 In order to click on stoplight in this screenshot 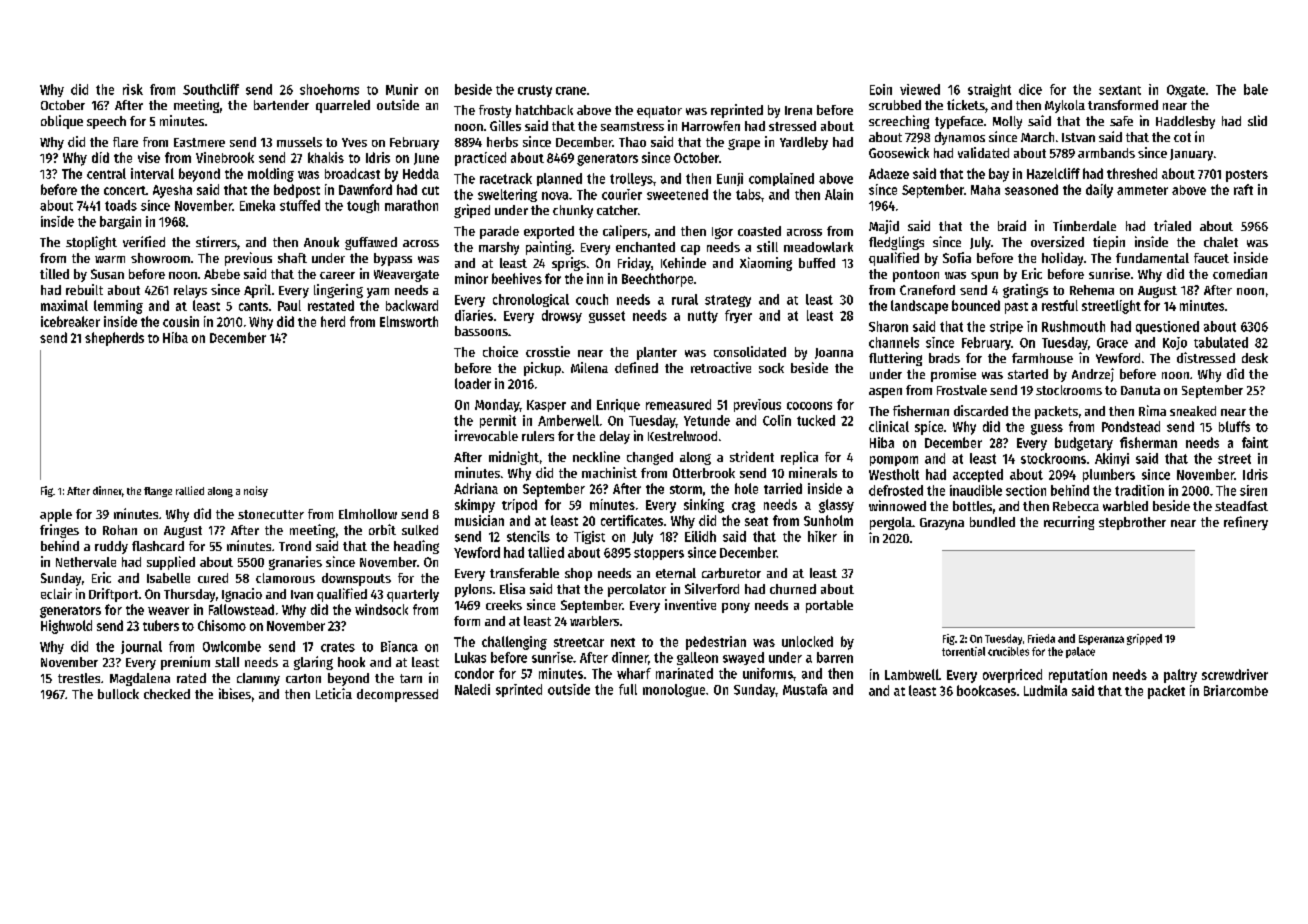, I will do `click(91, 243)`.
